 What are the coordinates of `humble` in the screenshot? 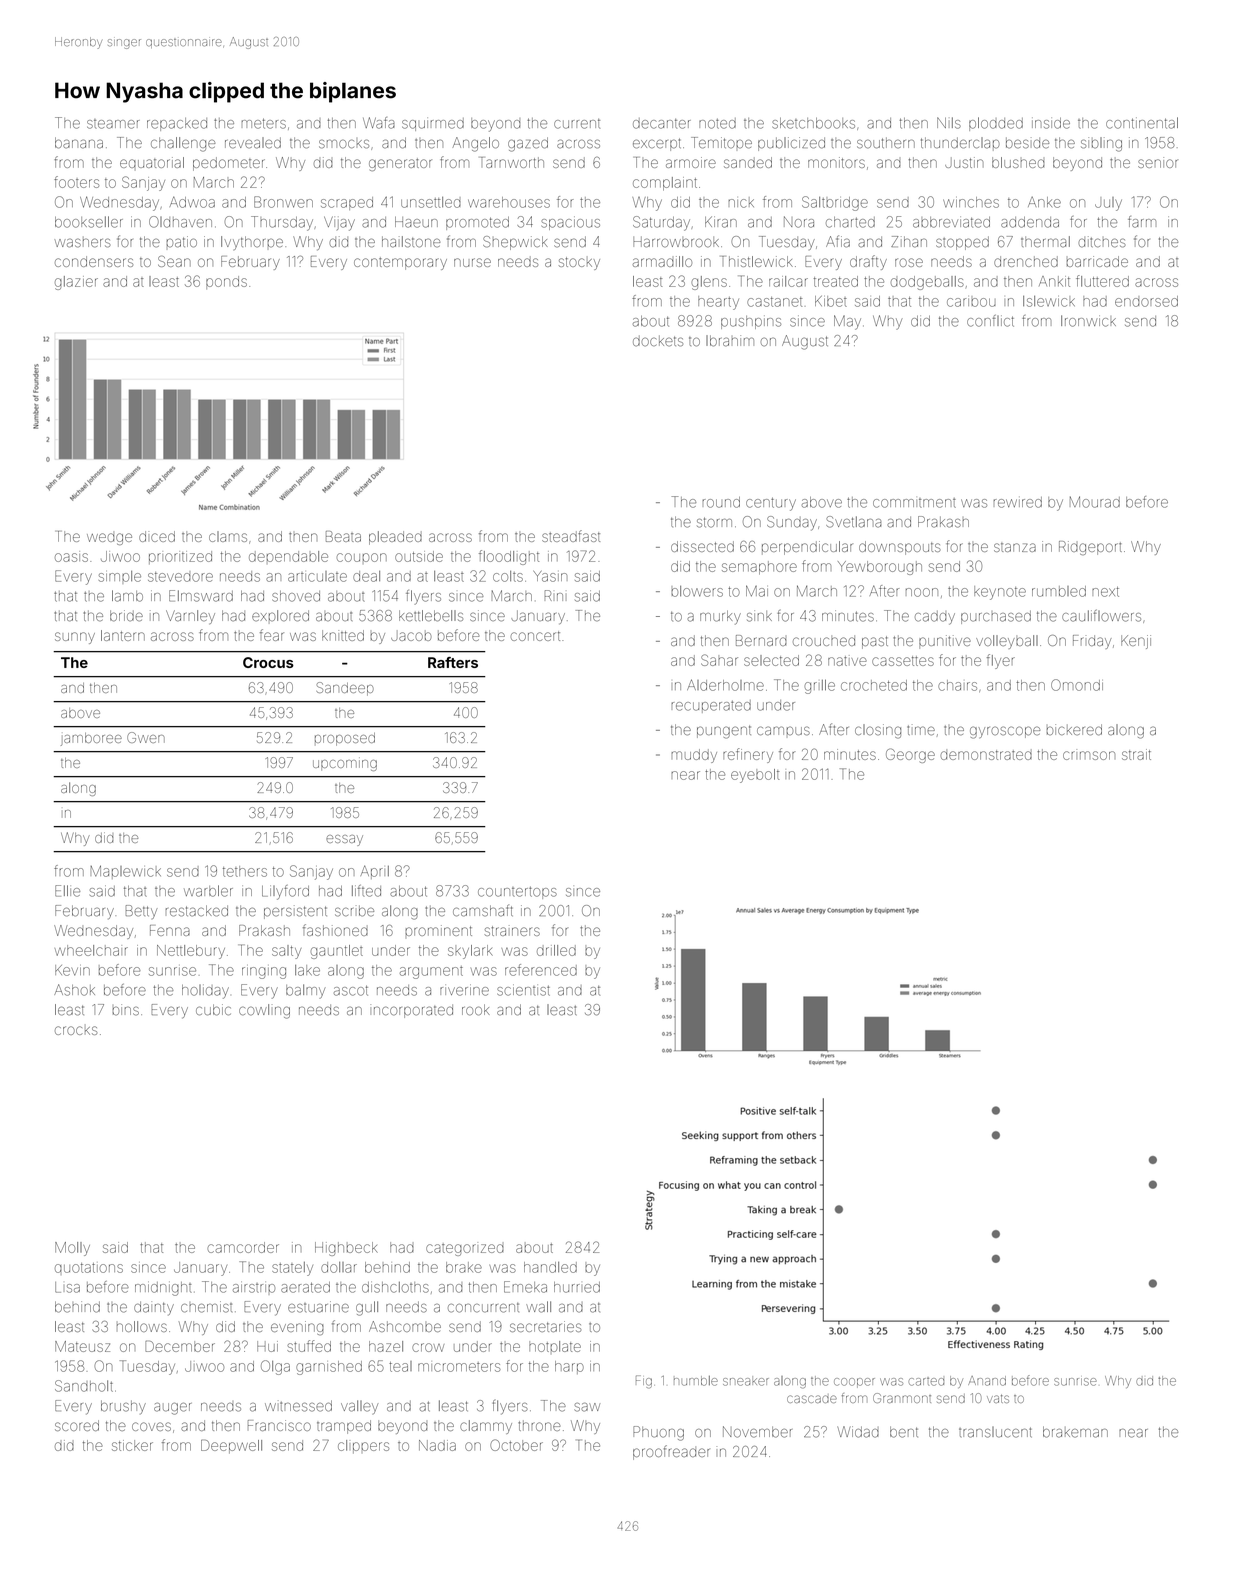 It's located at (696, 1381).
